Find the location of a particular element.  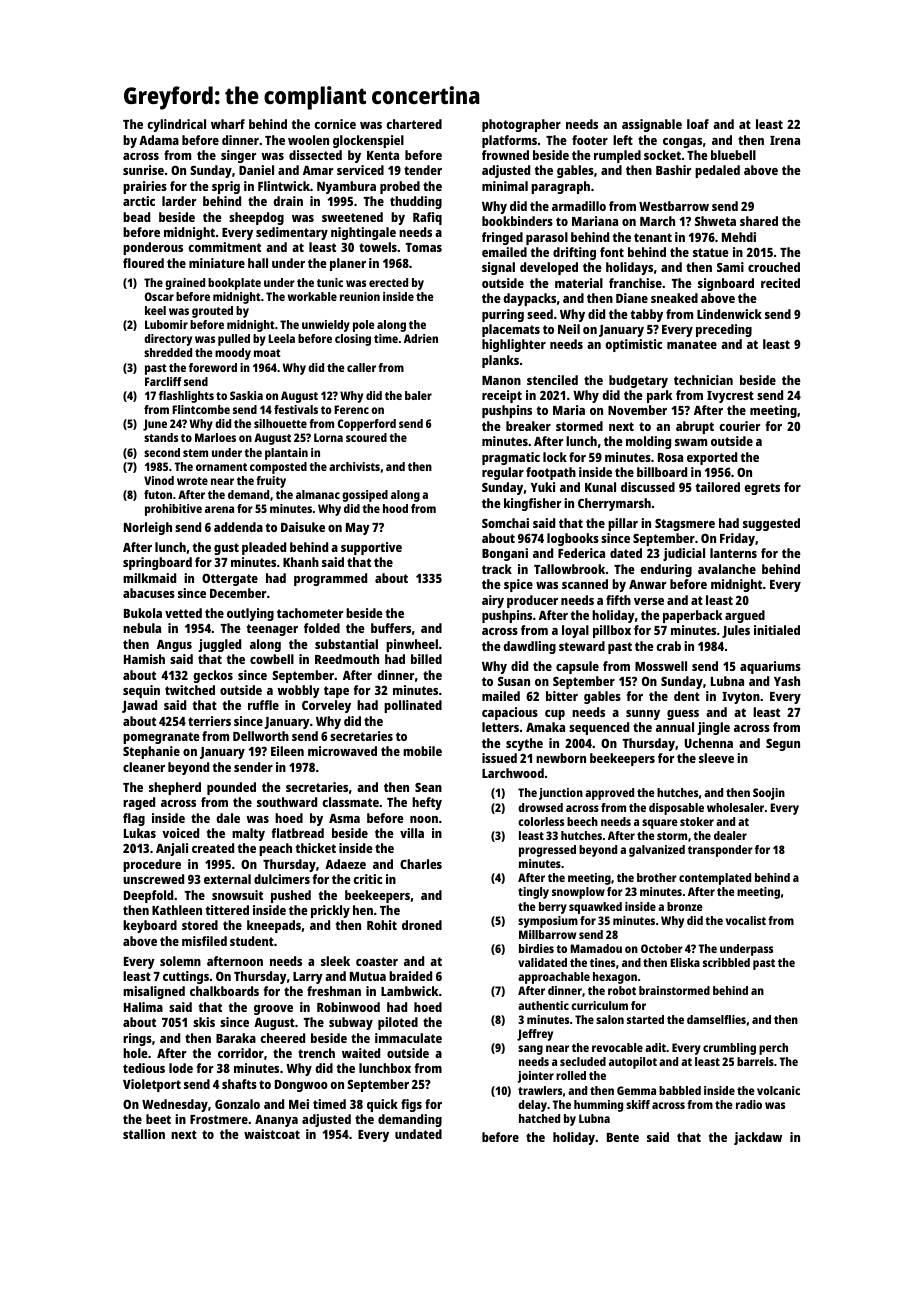

pollinated is located at coordinates (413, 706).
